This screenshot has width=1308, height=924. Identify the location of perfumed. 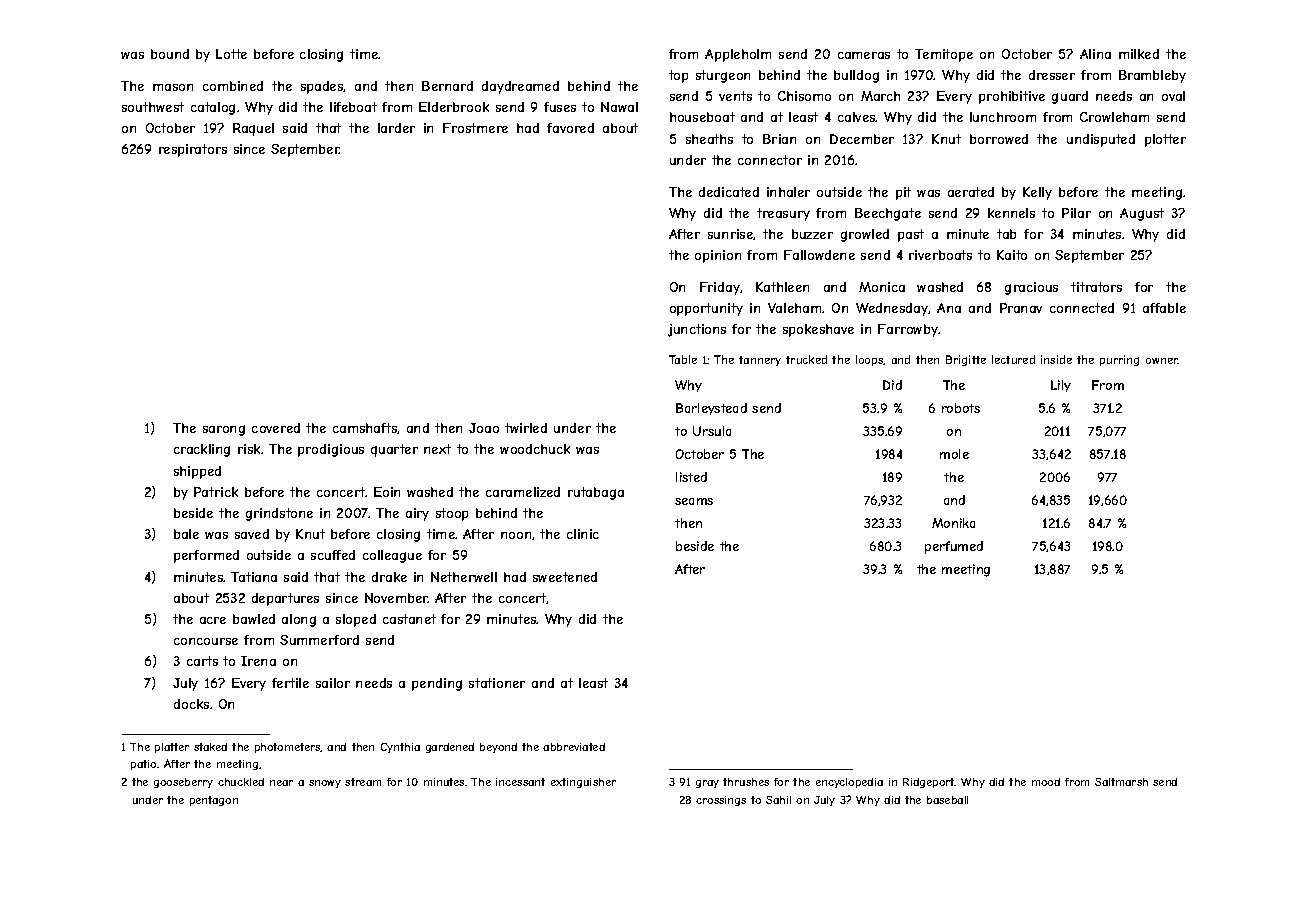
(954, 547).
